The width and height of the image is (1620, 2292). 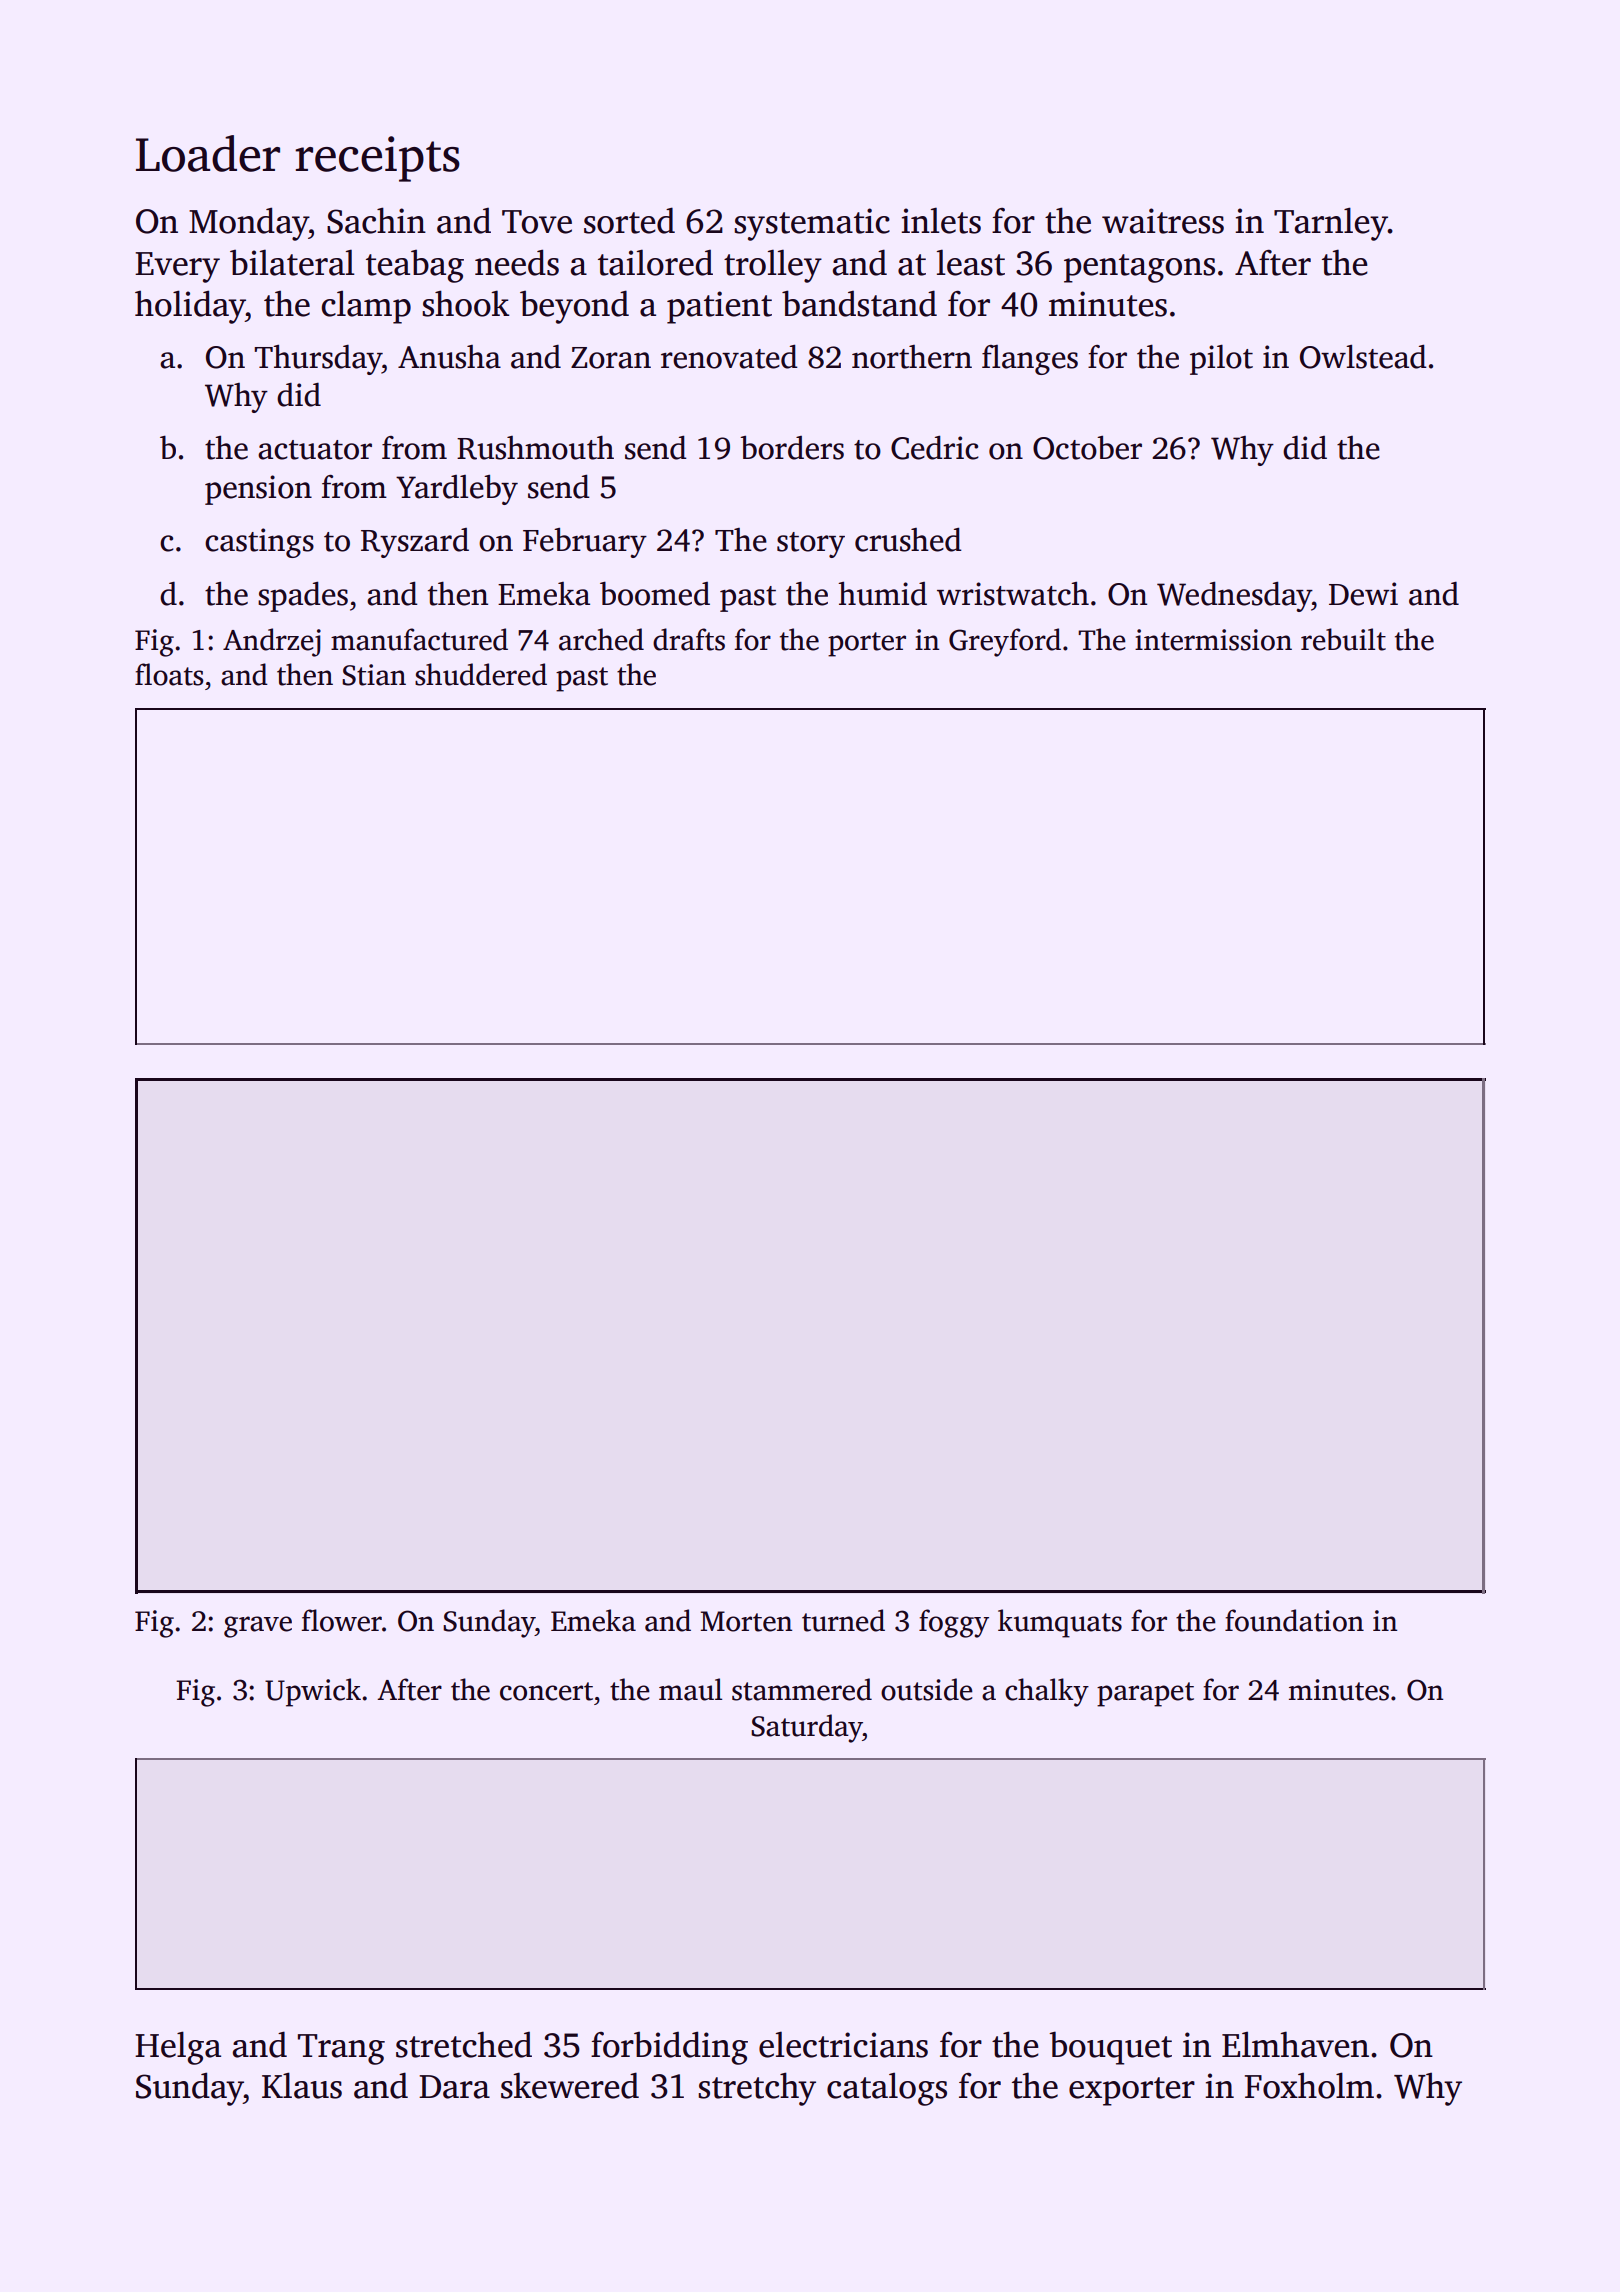 I want to click on floats, so click(x=169, y=674).
